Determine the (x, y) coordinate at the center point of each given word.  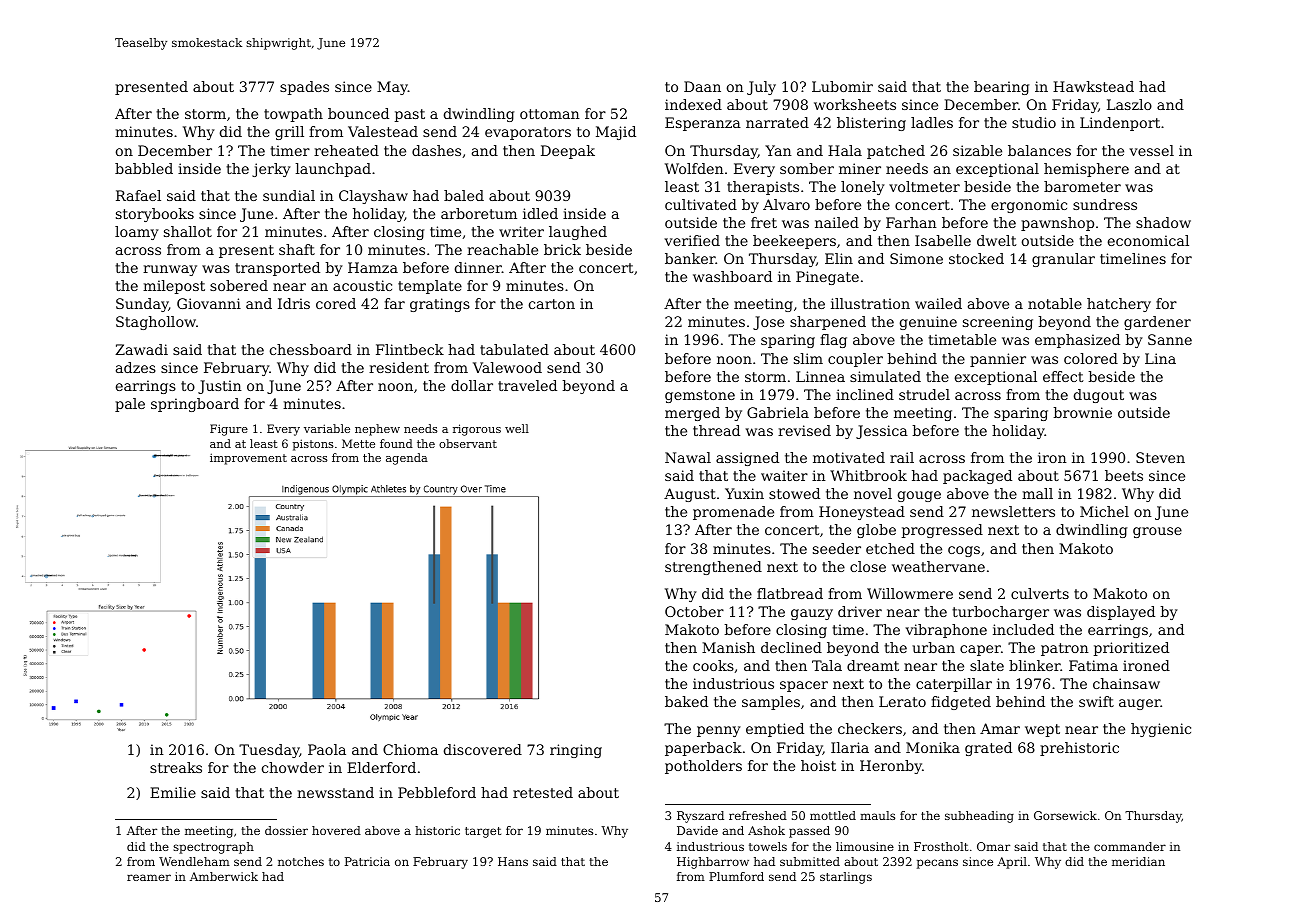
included (1023, 629)
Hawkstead (1093, 86)
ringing (576, 751)
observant (468, 443)
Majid (616, 133)
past (410, 115)
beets (1124, 475)
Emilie (173, 792)
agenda (407, 459)
